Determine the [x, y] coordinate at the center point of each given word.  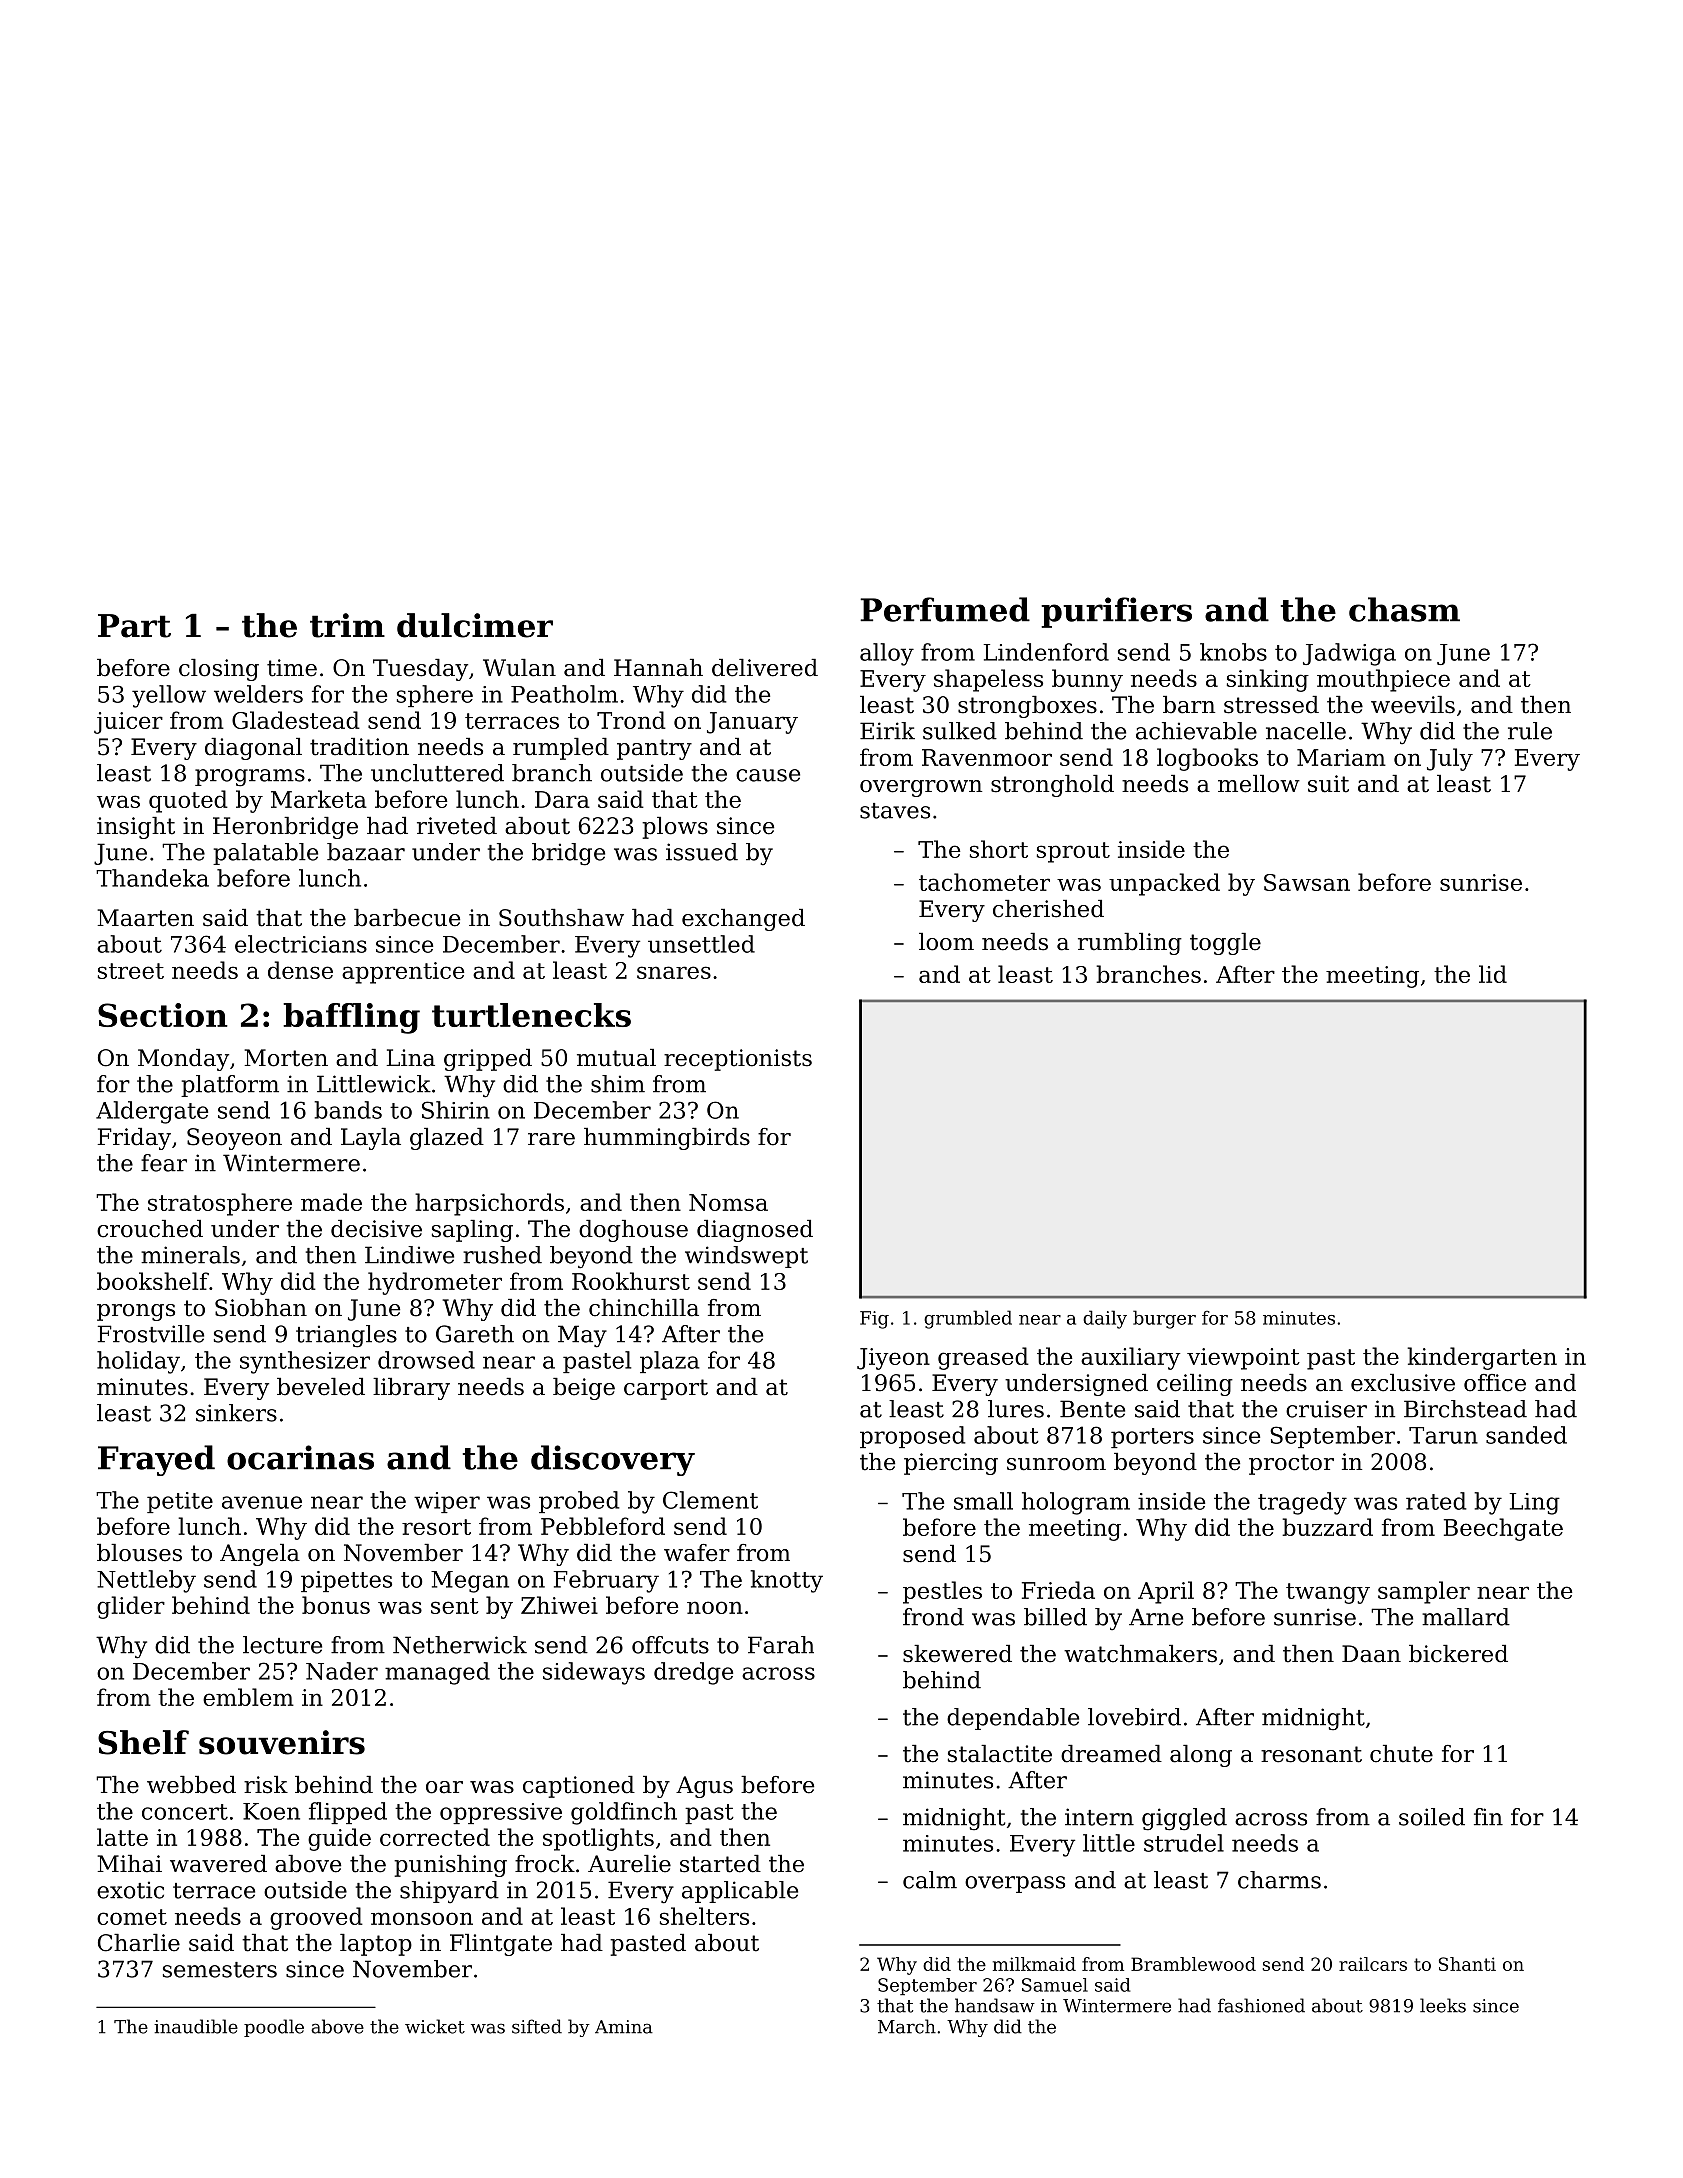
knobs [1233, 652]
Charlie [139, 1943]
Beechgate [1503, 1529]
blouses [139, 1553]
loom [946, 942]
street [131, 971]
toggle [1225, 944]
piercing [951, 1464]
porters [1152, 1438]
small [983, 1501]
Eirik [887, 731]
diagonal [253, 749]
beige [584, 1389]
